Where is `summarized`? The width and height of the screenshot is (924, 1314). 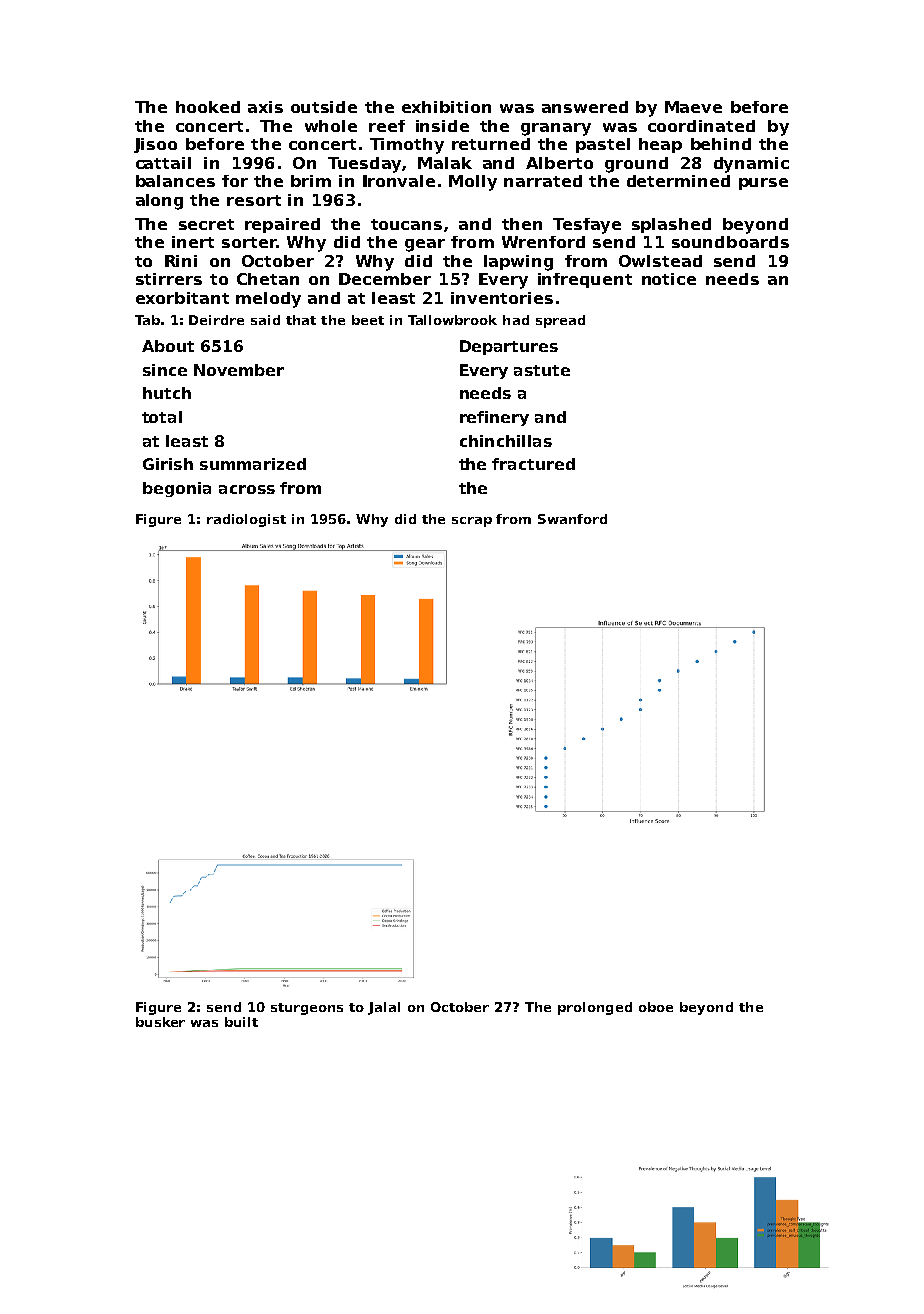
summarized is located at coordinates (253, 464).
